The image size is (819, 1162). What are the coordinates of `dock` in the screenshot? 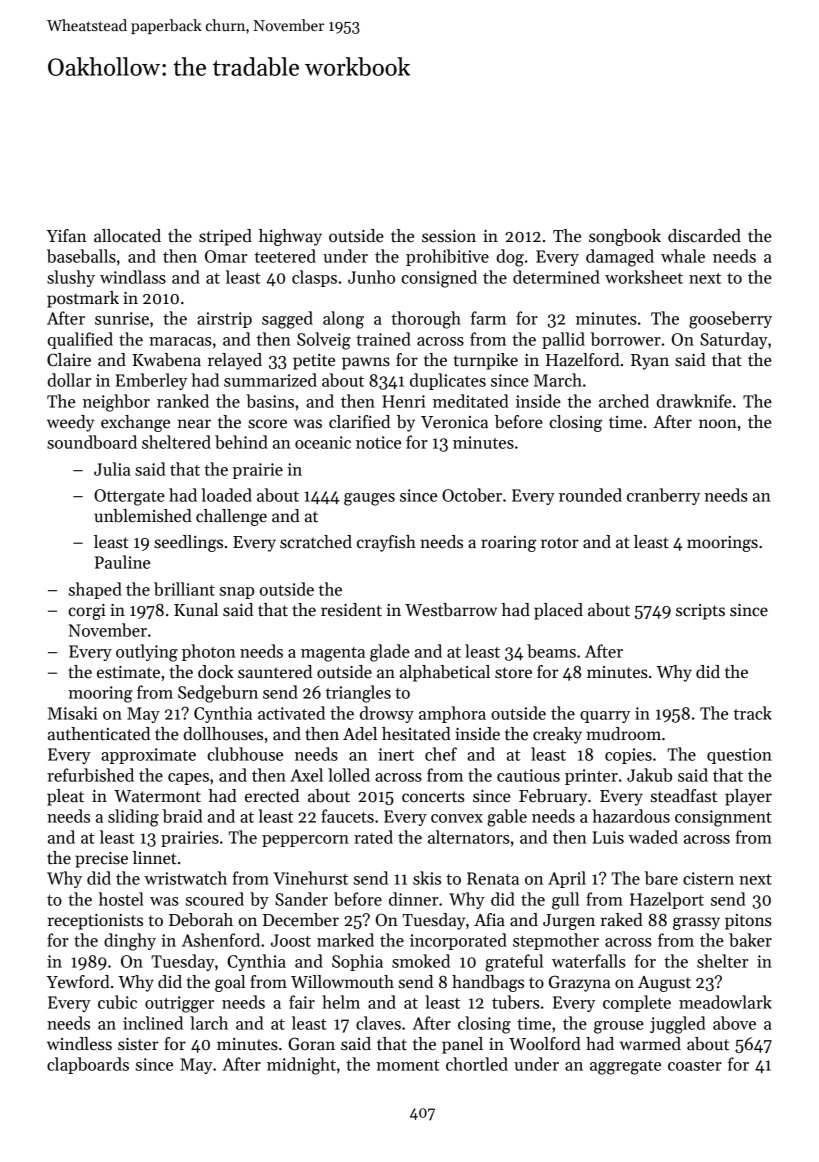 It's located at (216, 671).
